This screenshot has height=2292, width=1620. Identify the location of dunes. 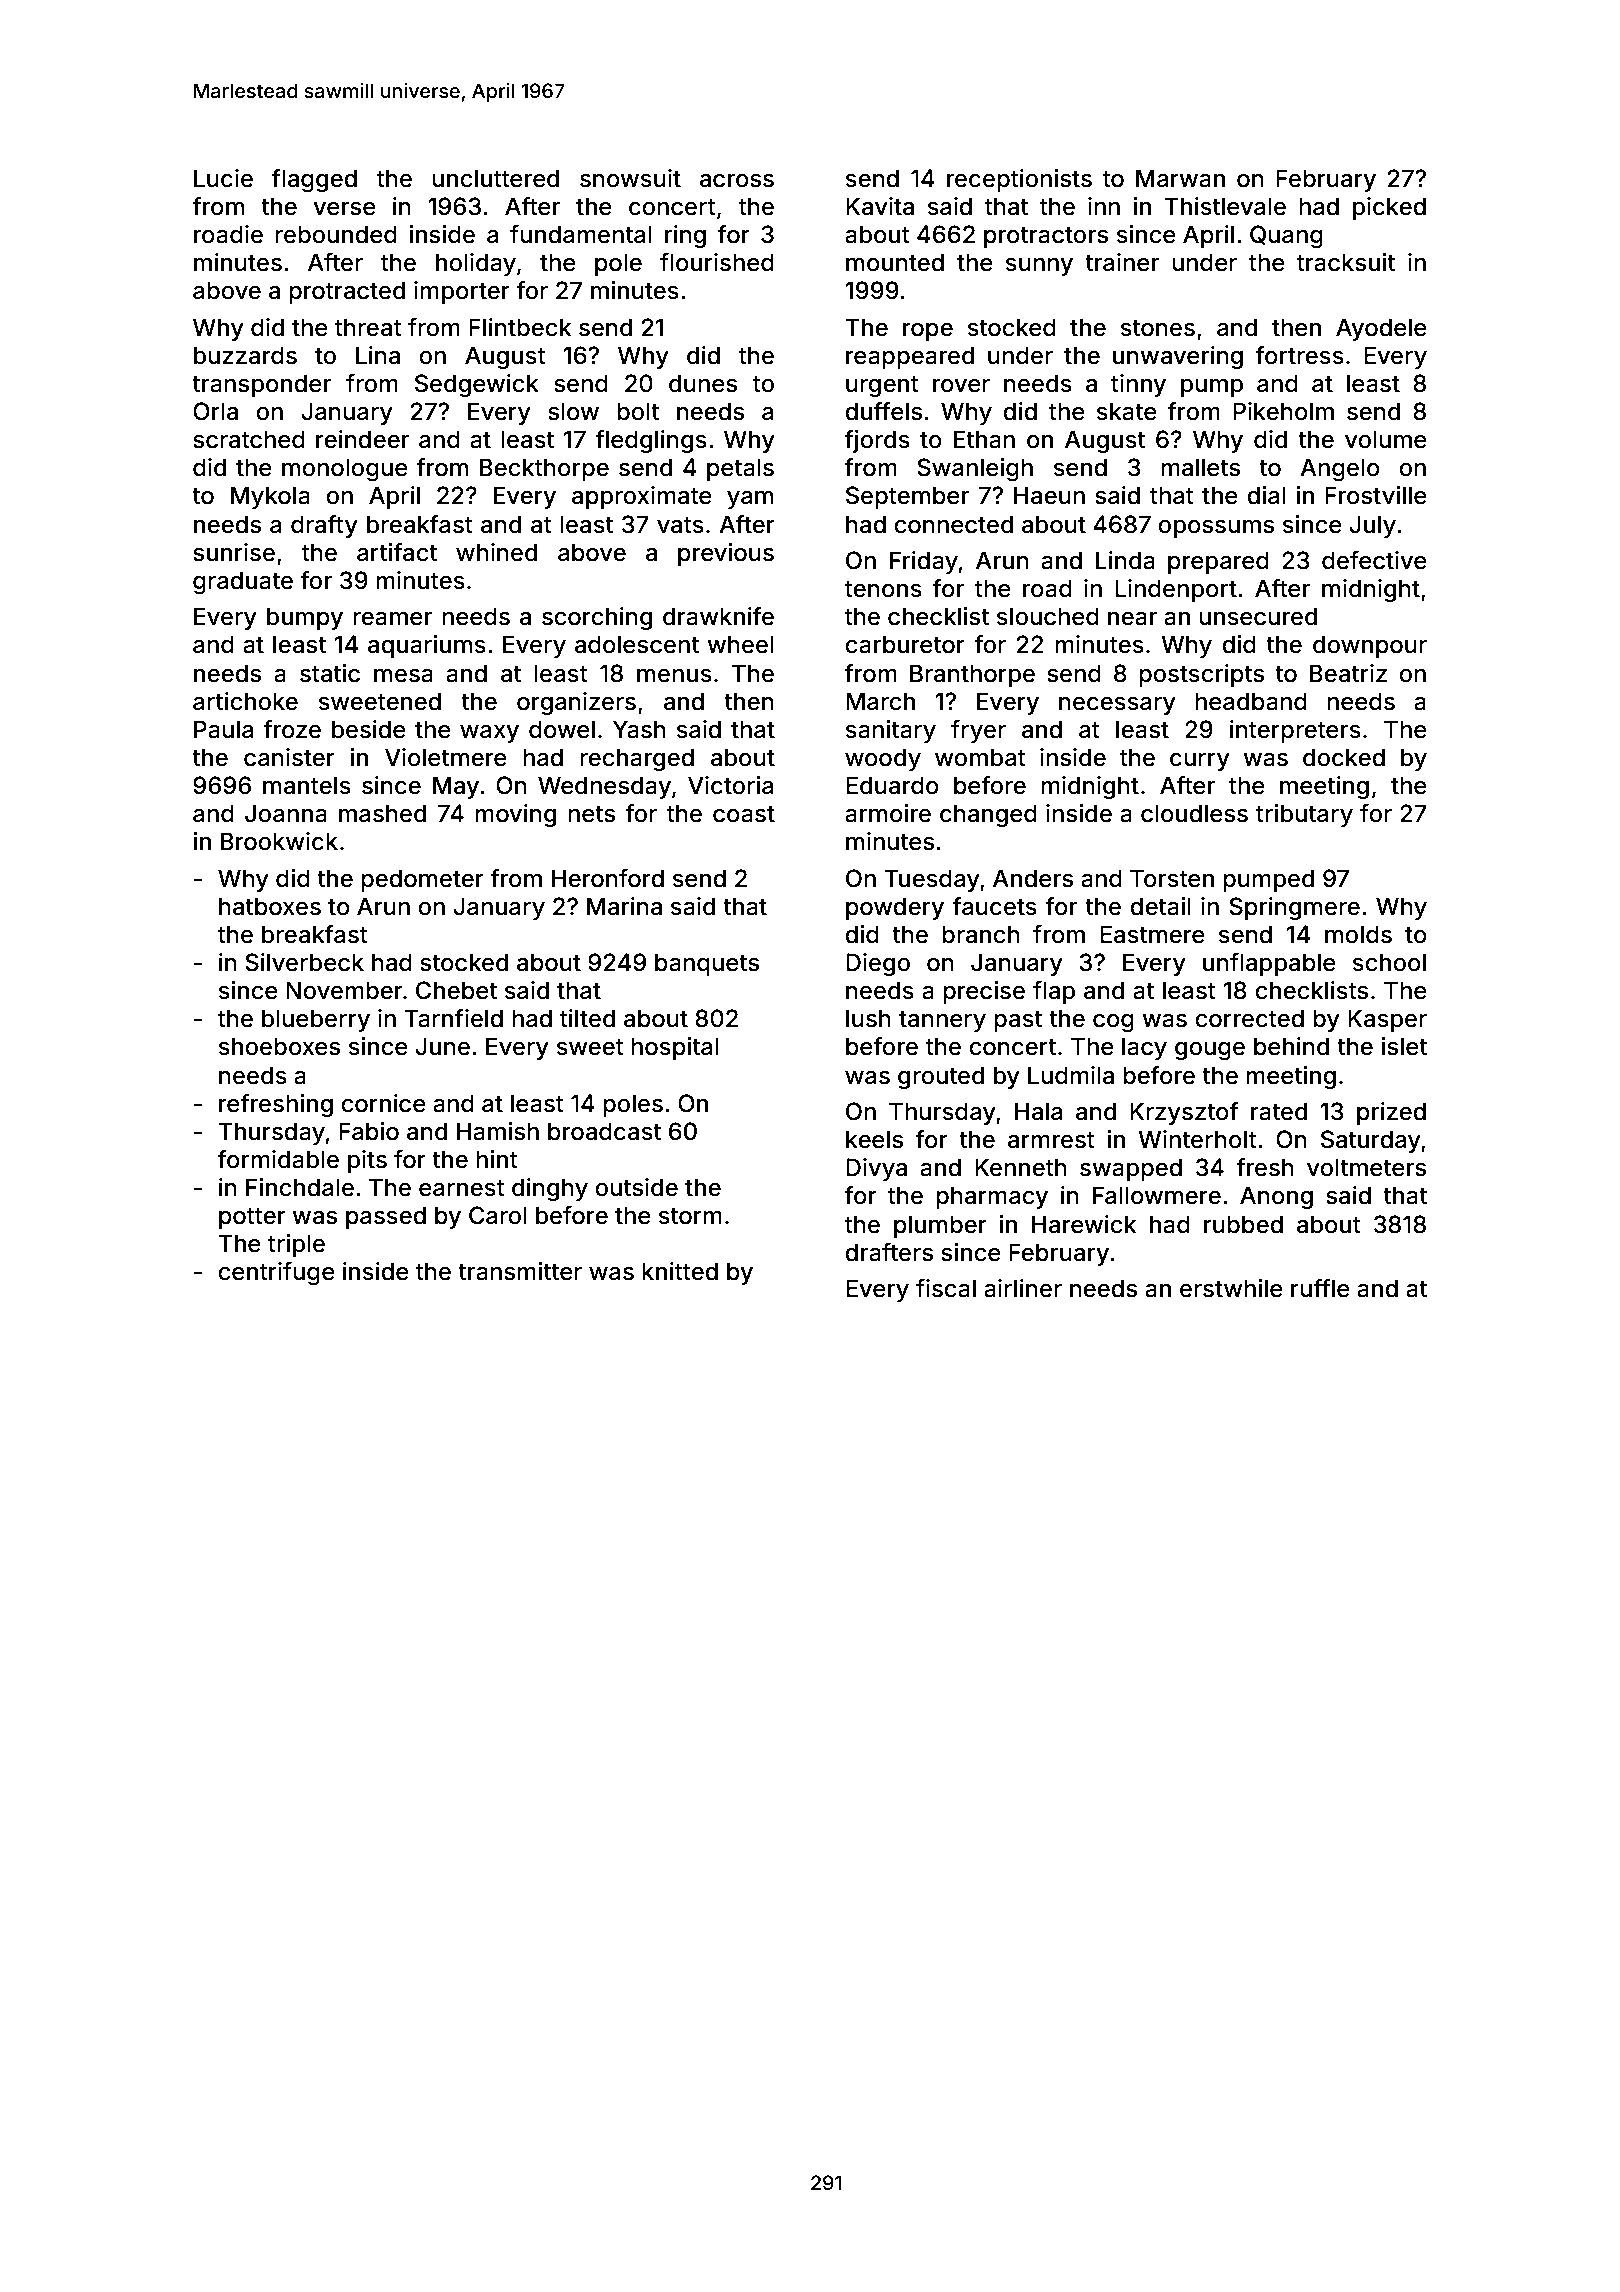
(703, 383).
